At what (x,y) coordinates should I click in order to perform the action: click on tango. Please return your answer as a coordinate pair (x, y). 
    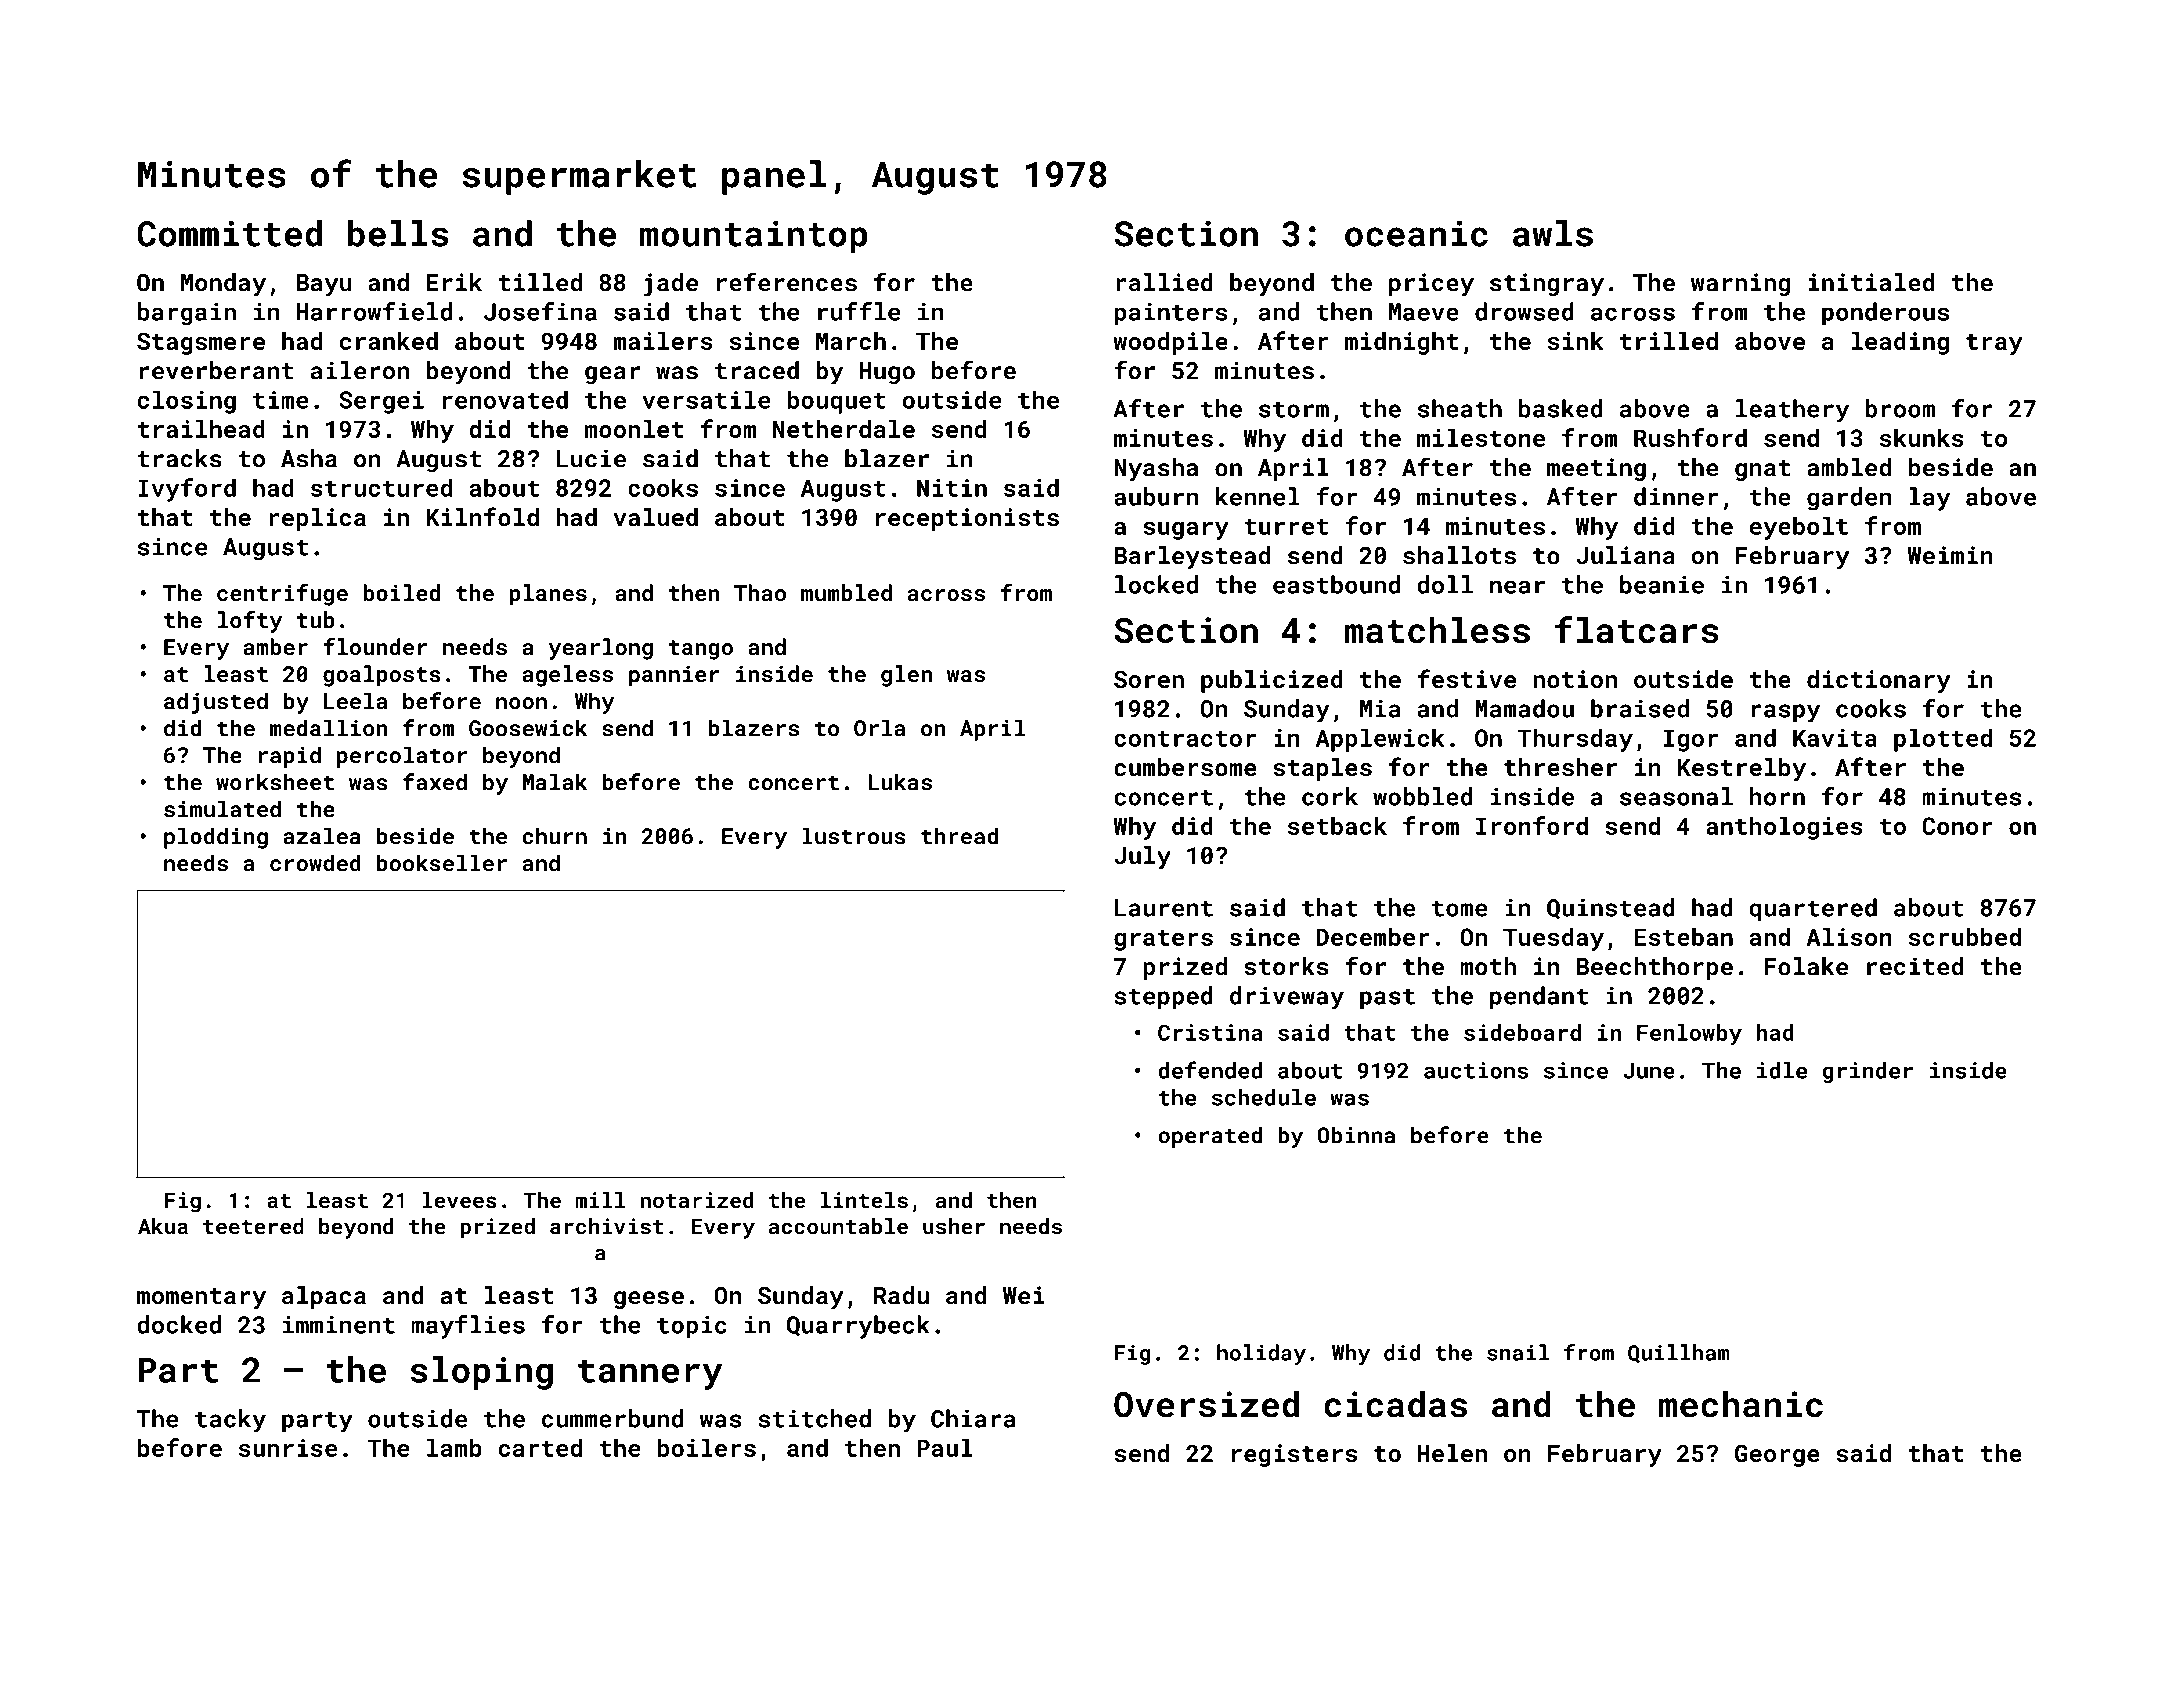
    Looking at the image, I should click on (701, 650).
